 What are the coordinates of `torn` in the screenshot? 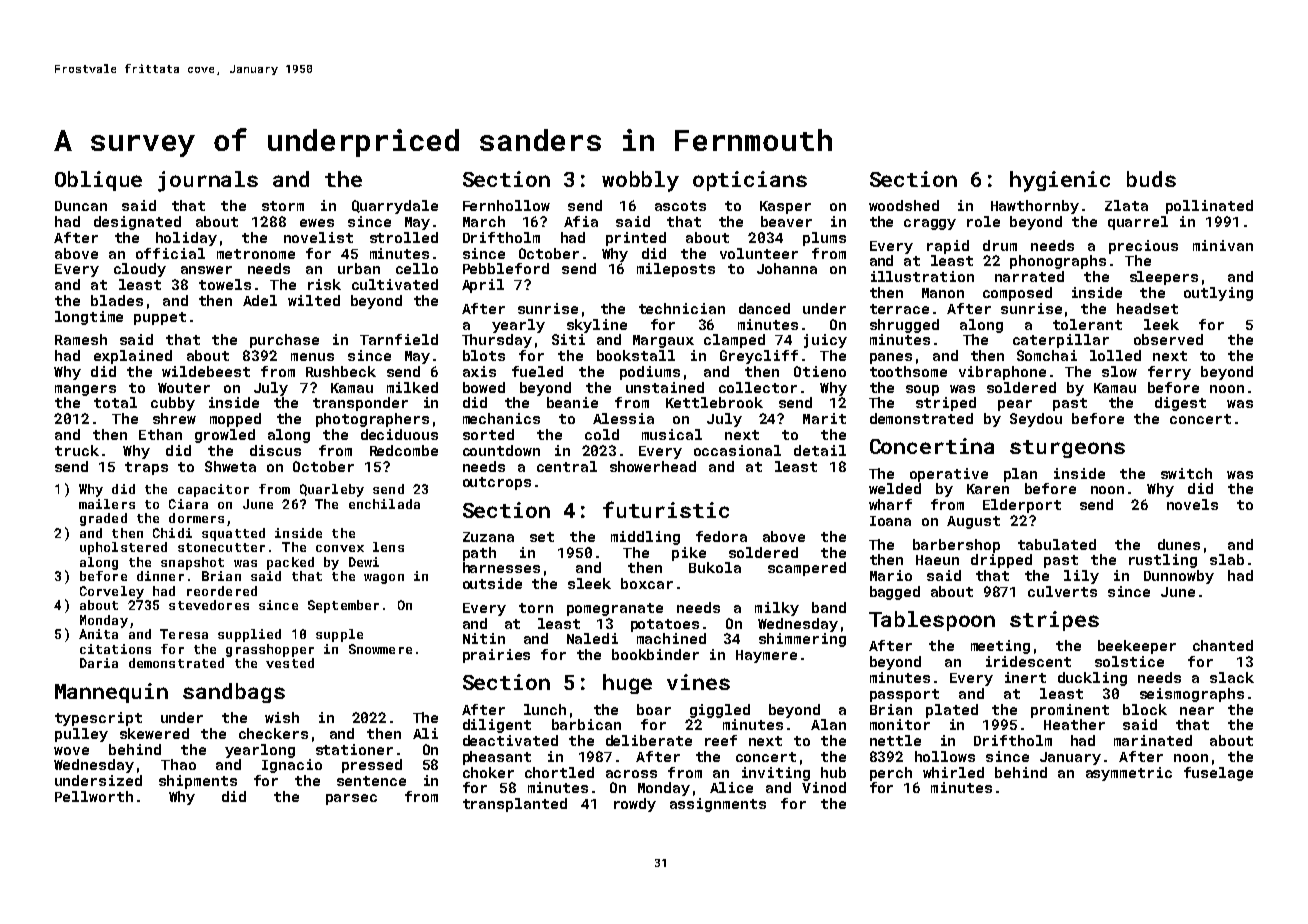 It's located at (536, 608).
